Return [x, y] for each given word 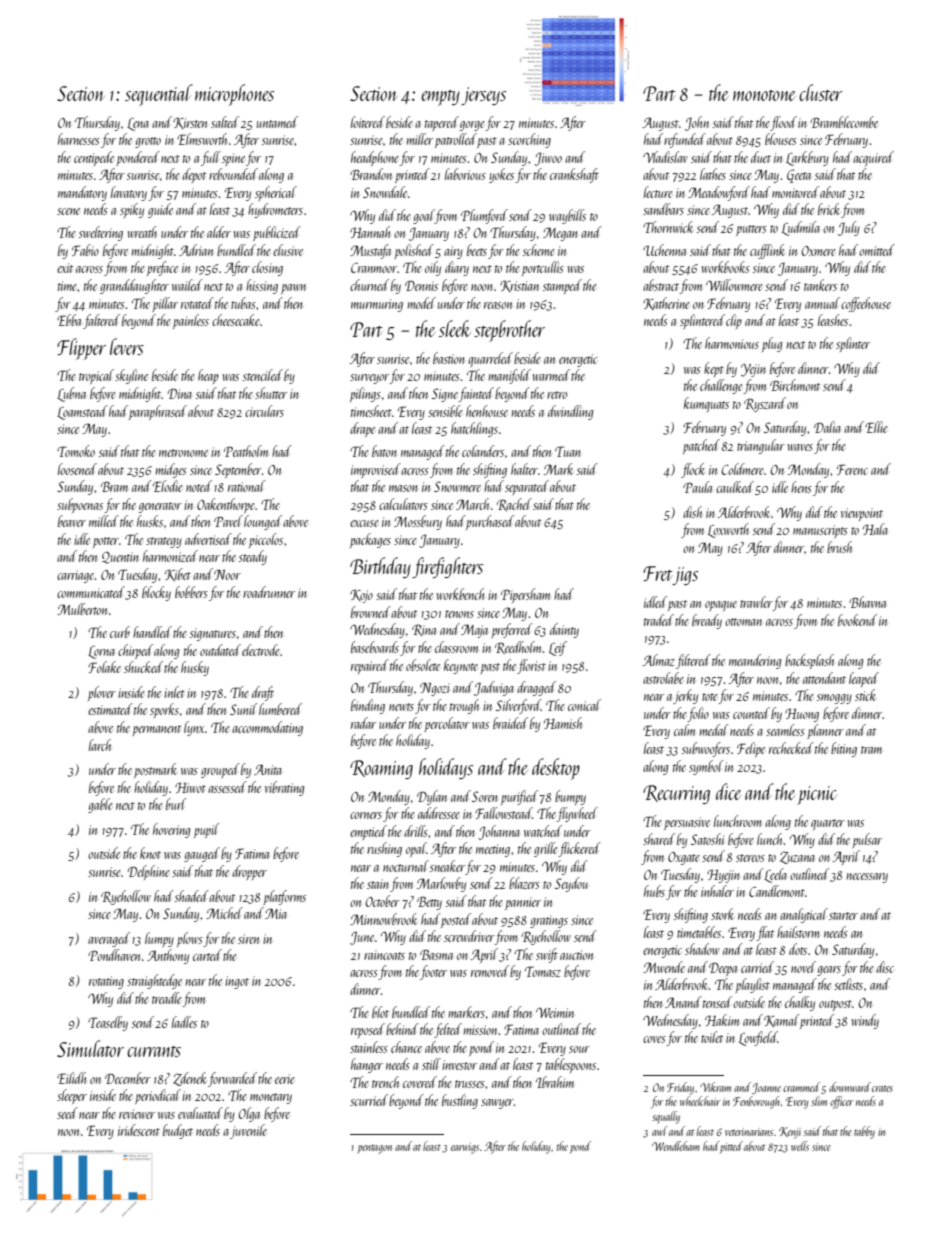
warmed [551, 375]
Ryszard [765, 404]
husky [195, 668]
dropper [249, 872]
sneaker [447, 866]
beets [477, 250]
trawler [756, 603]
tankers [820, 285]
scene [68, 211]
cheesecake [236, 320]
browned [371, 612]
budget [178, 1131]
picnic [817, 795]
